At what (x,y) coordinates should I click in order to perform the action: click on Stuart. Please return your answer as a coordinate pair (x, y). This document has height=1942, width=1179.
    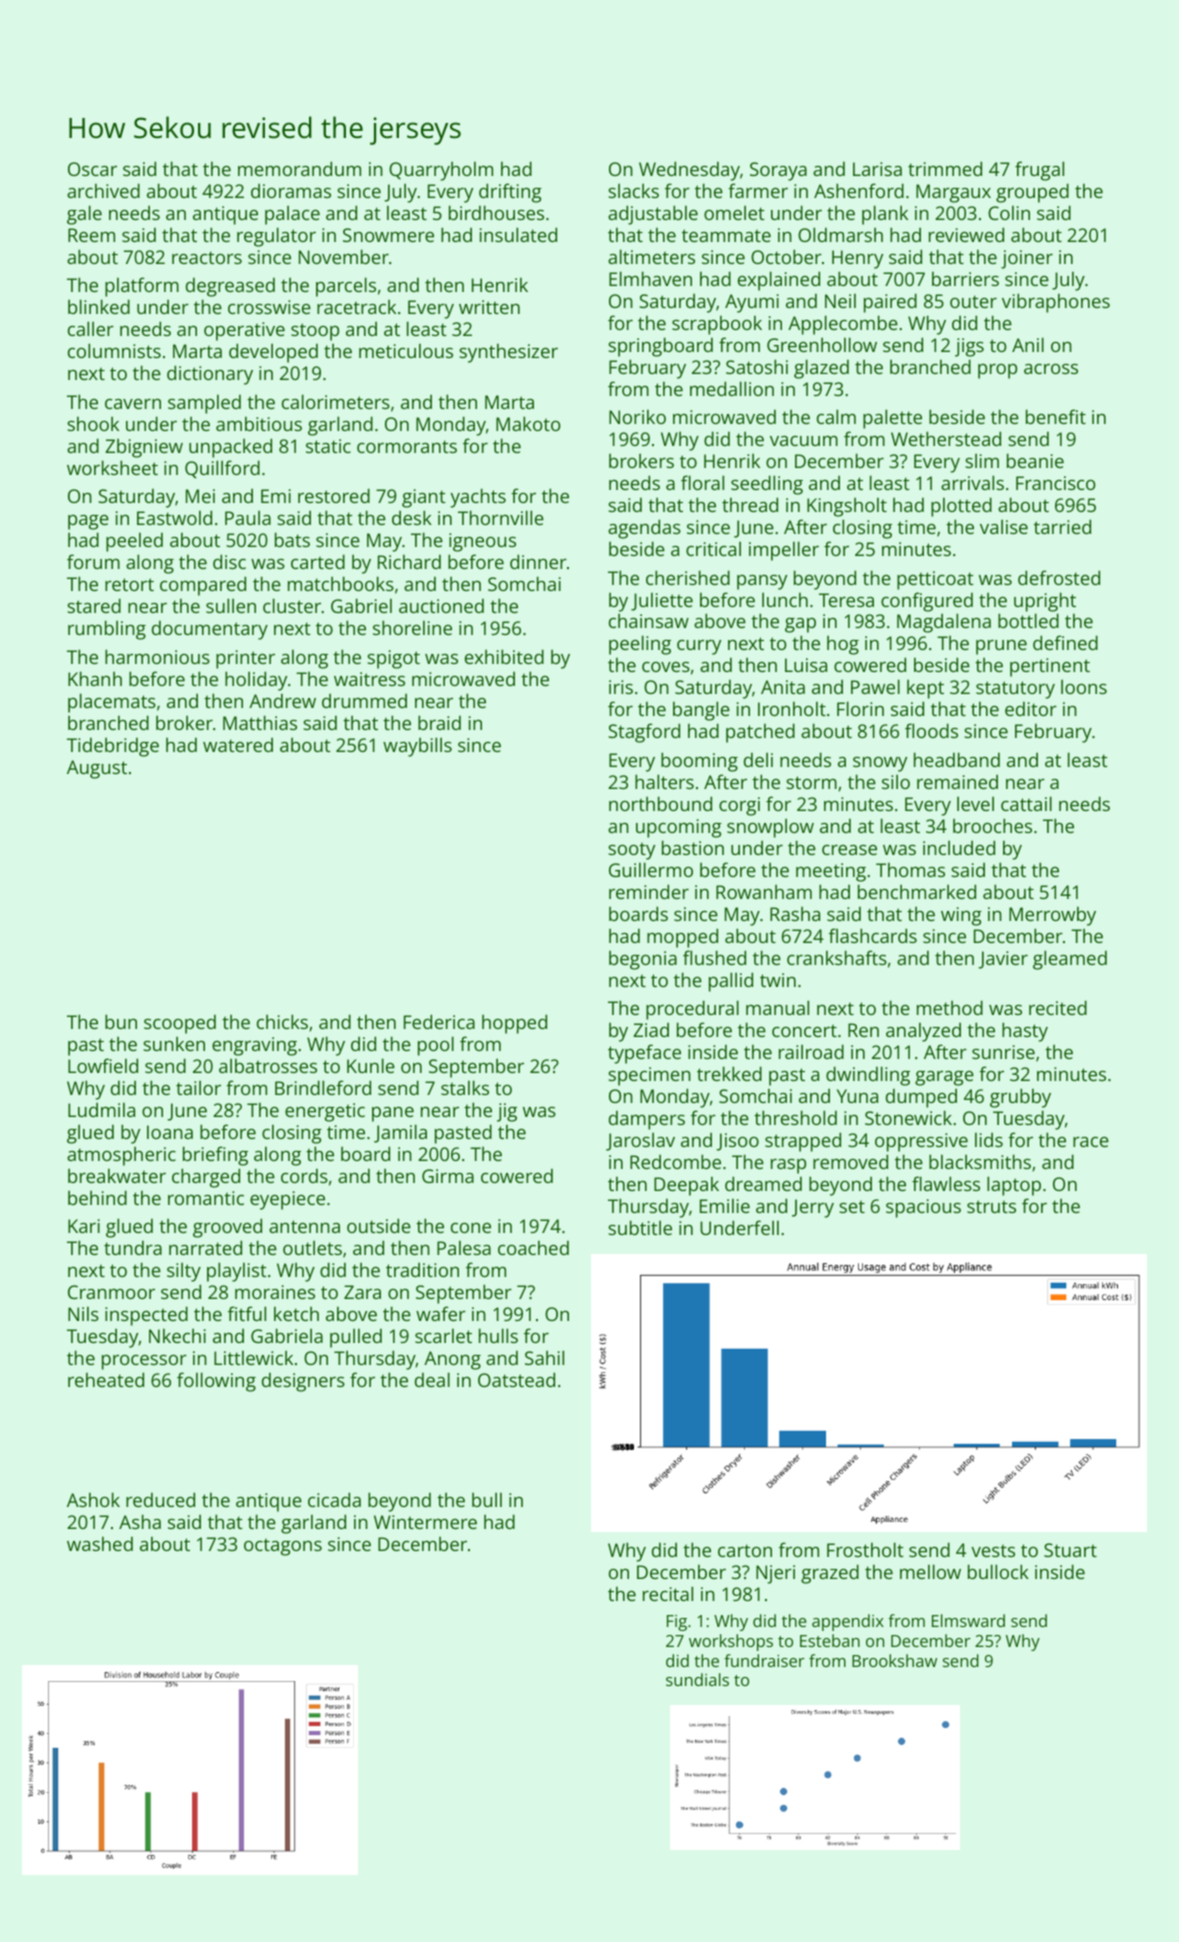
    Looking at the image, I should click on (1070, 1550).
